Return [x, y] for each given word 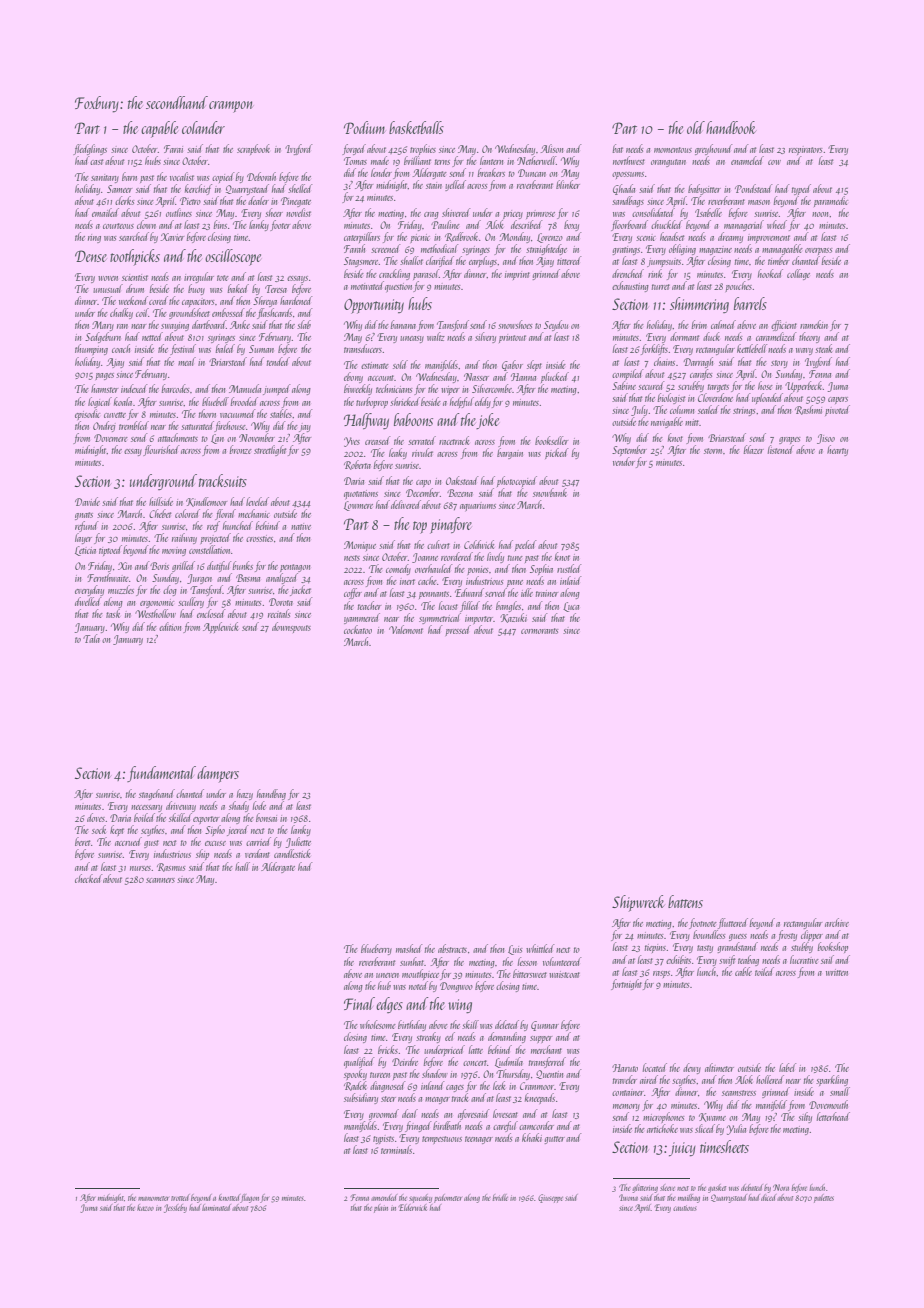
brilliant [417, 160]
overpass [818, 251]
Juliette [298, 842]
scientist [135, 277]
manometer [153, 1198]
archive [837, 922]
